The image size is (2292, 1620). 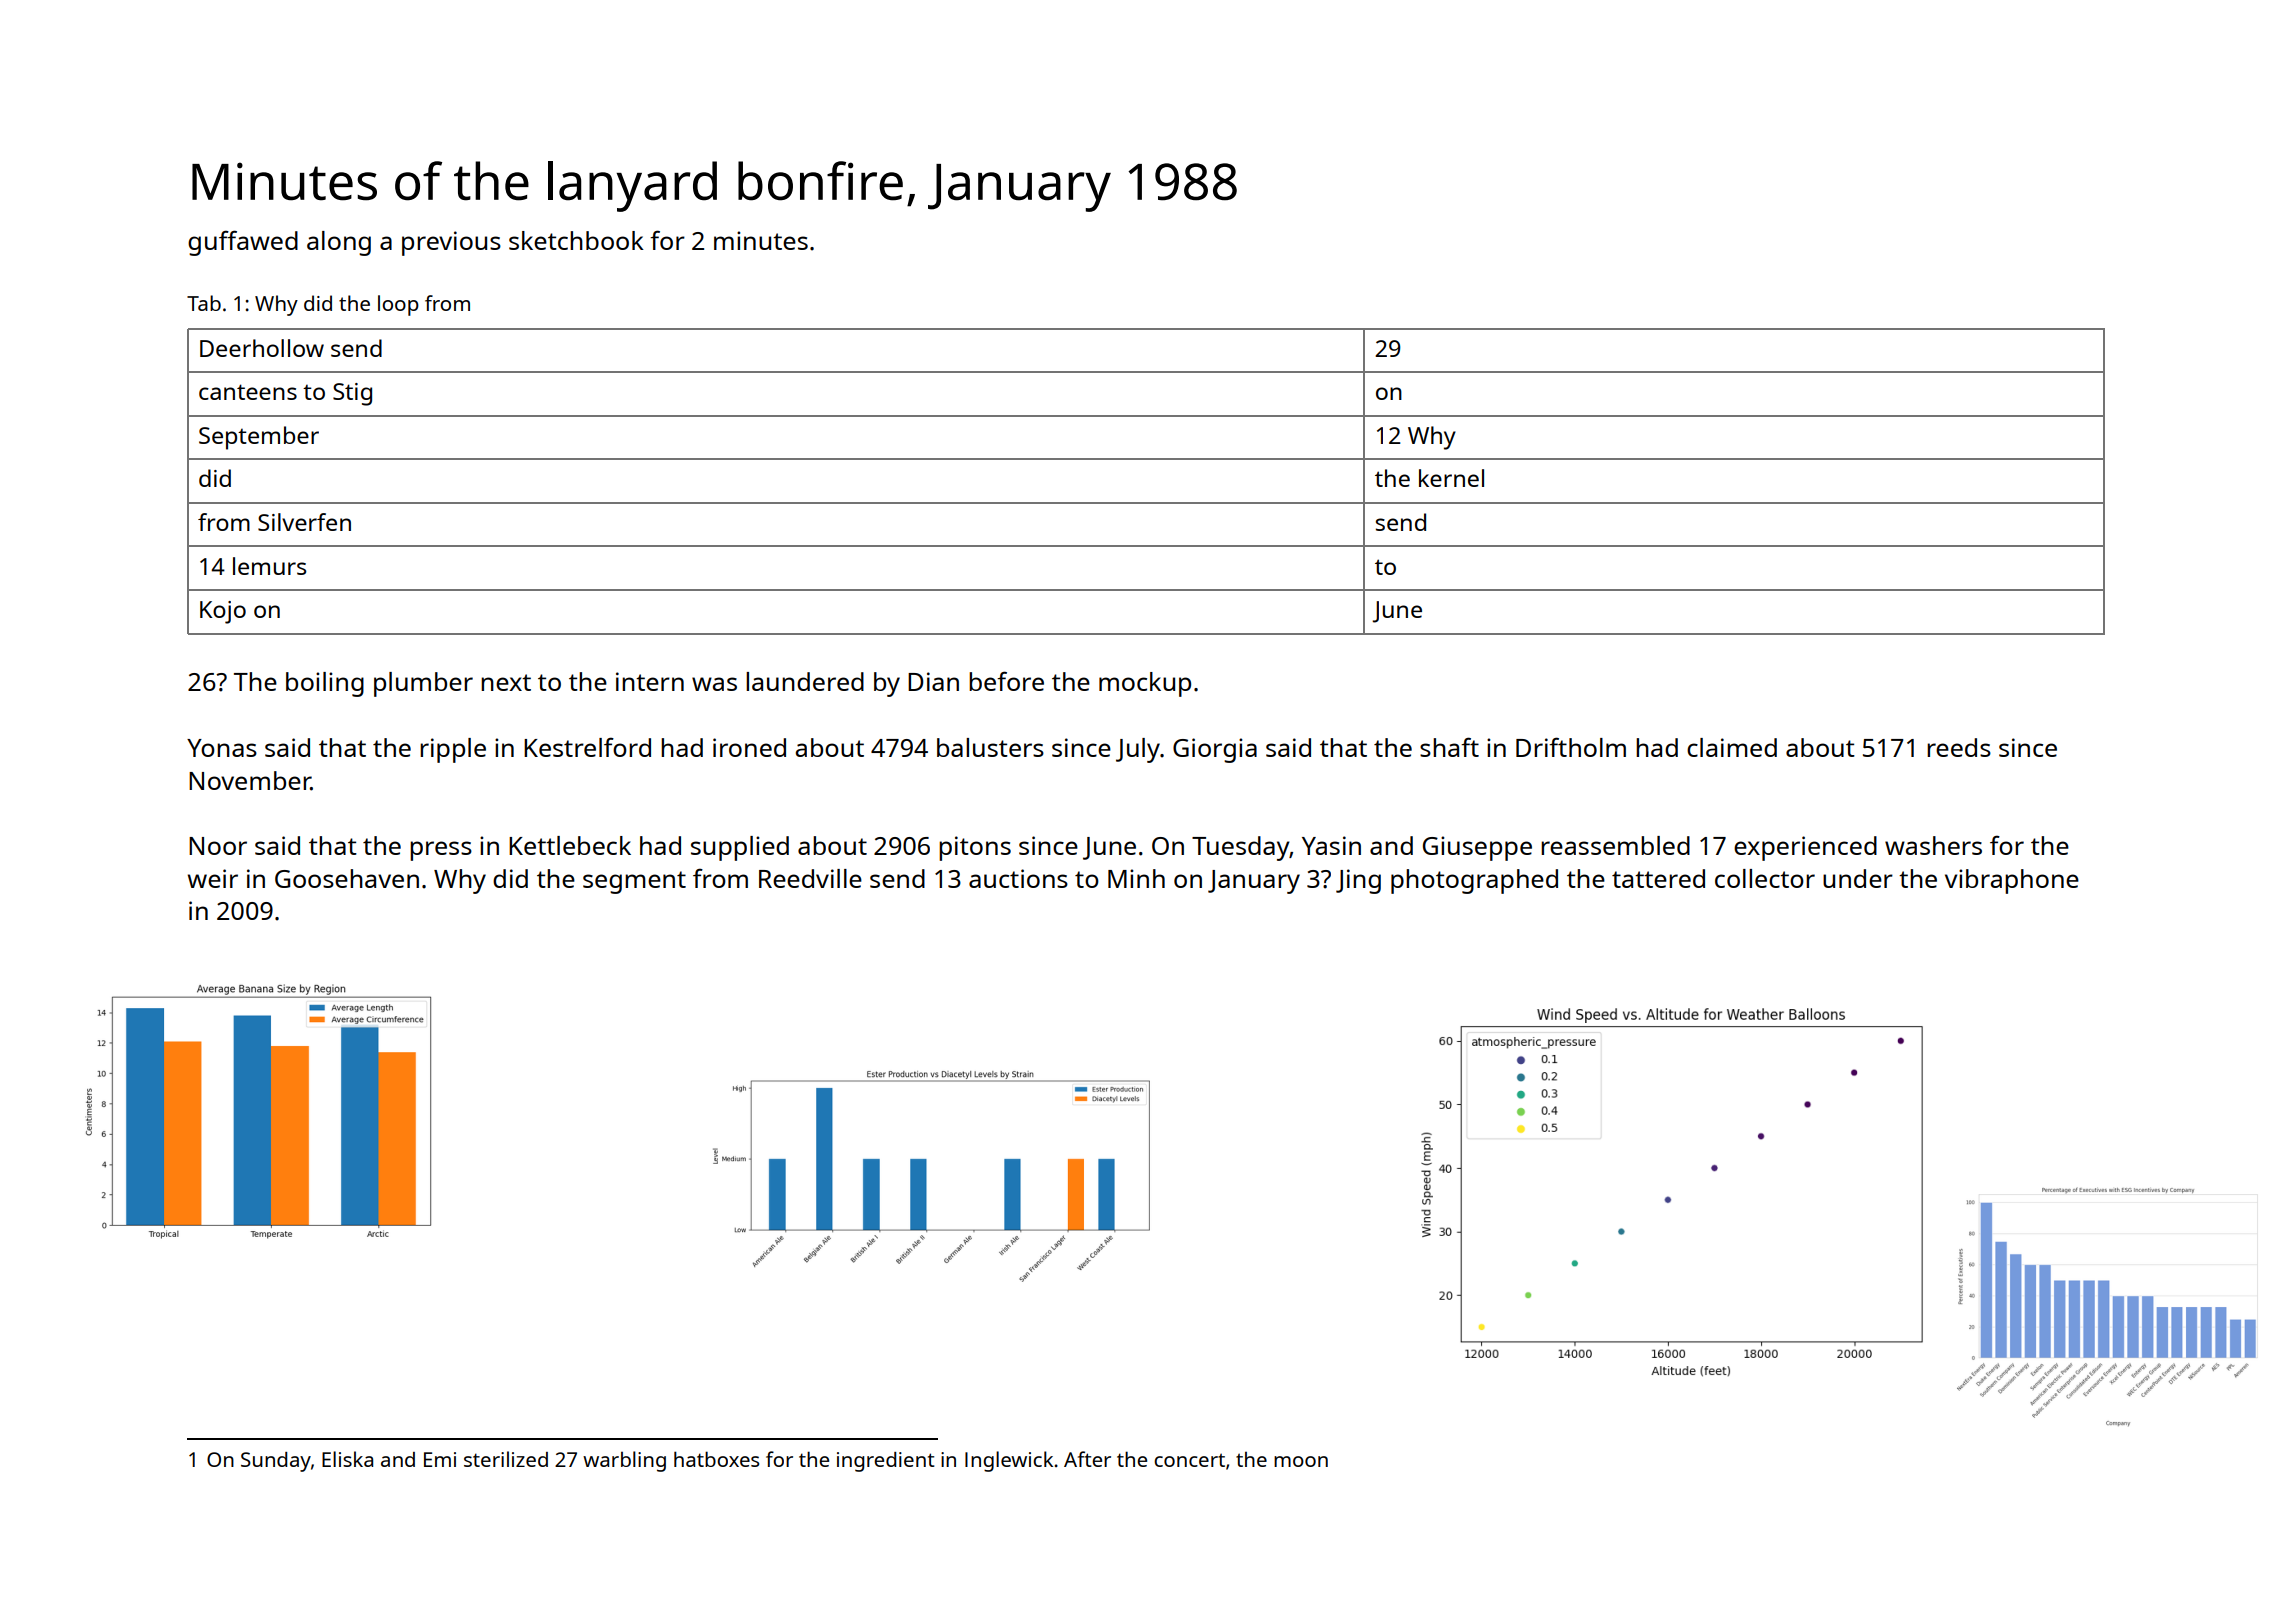 What do you see at coordinates (1959, 747) in the image?
I see `reeds` at bounding box center [1959, 747].
